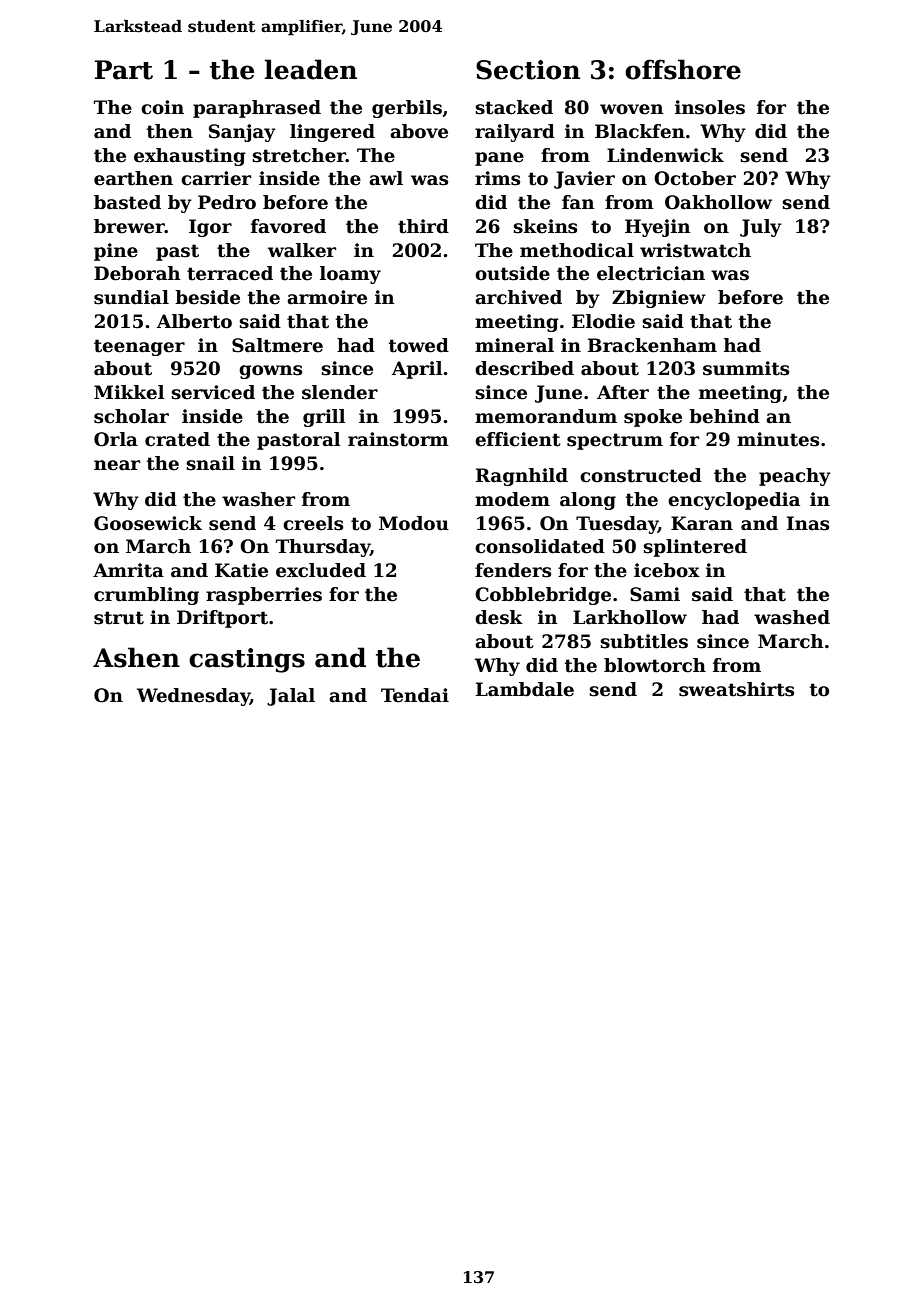 The image size is (924, 1308). Describe the element at coordinates (736, 689) in the page. I see `sweatshirts` at that location.
